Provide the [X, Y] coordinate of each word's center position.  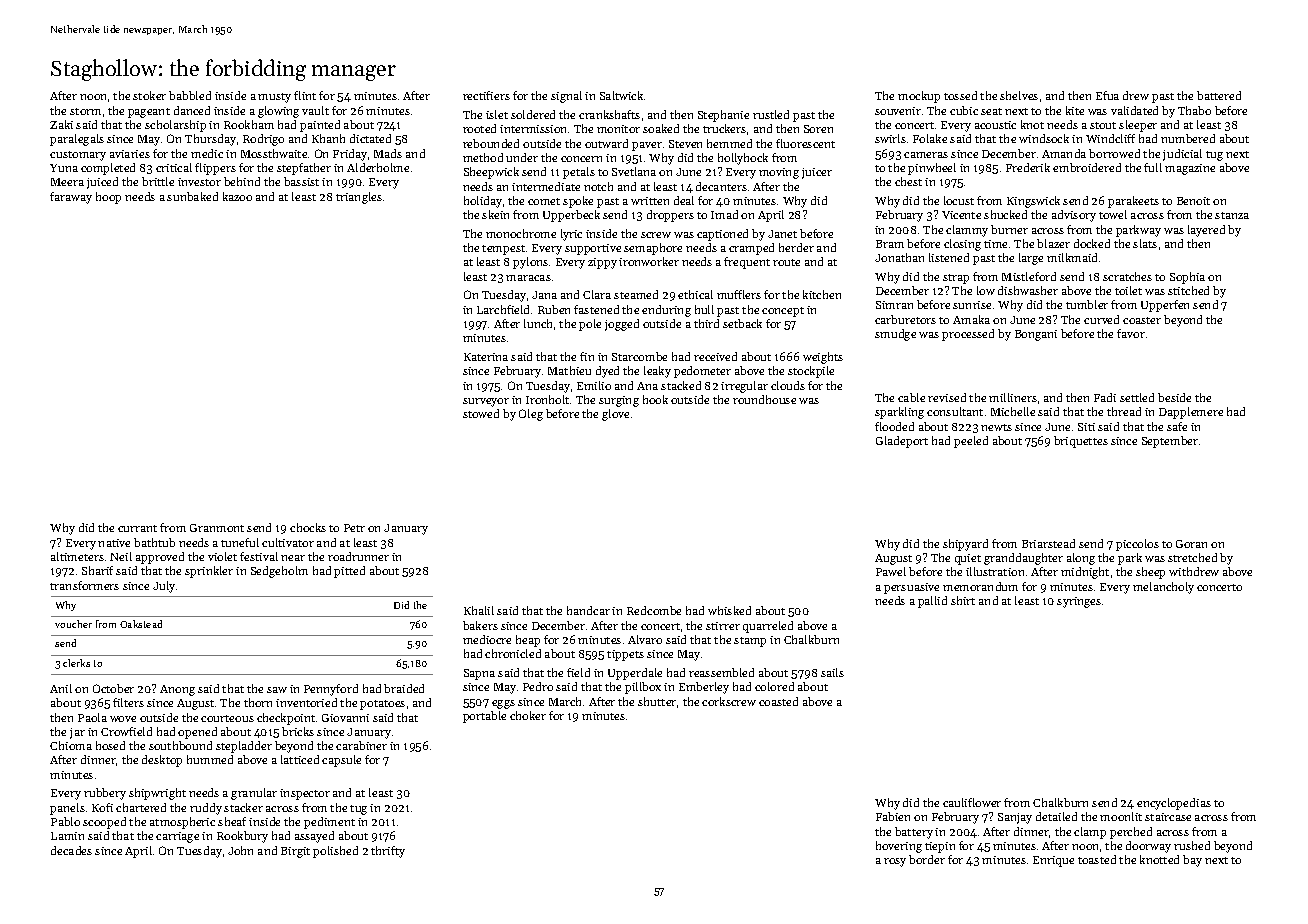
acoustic [995, 125]
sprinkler [209, 572]
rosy [895, 862]
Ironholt [547, 399]
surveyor [486, 402]
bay [1192, 861]
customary [78, 156]
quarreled [768, 627]
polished [335, 852]
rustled [771, 114]
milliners [1013, 397]
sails [832, 672]
